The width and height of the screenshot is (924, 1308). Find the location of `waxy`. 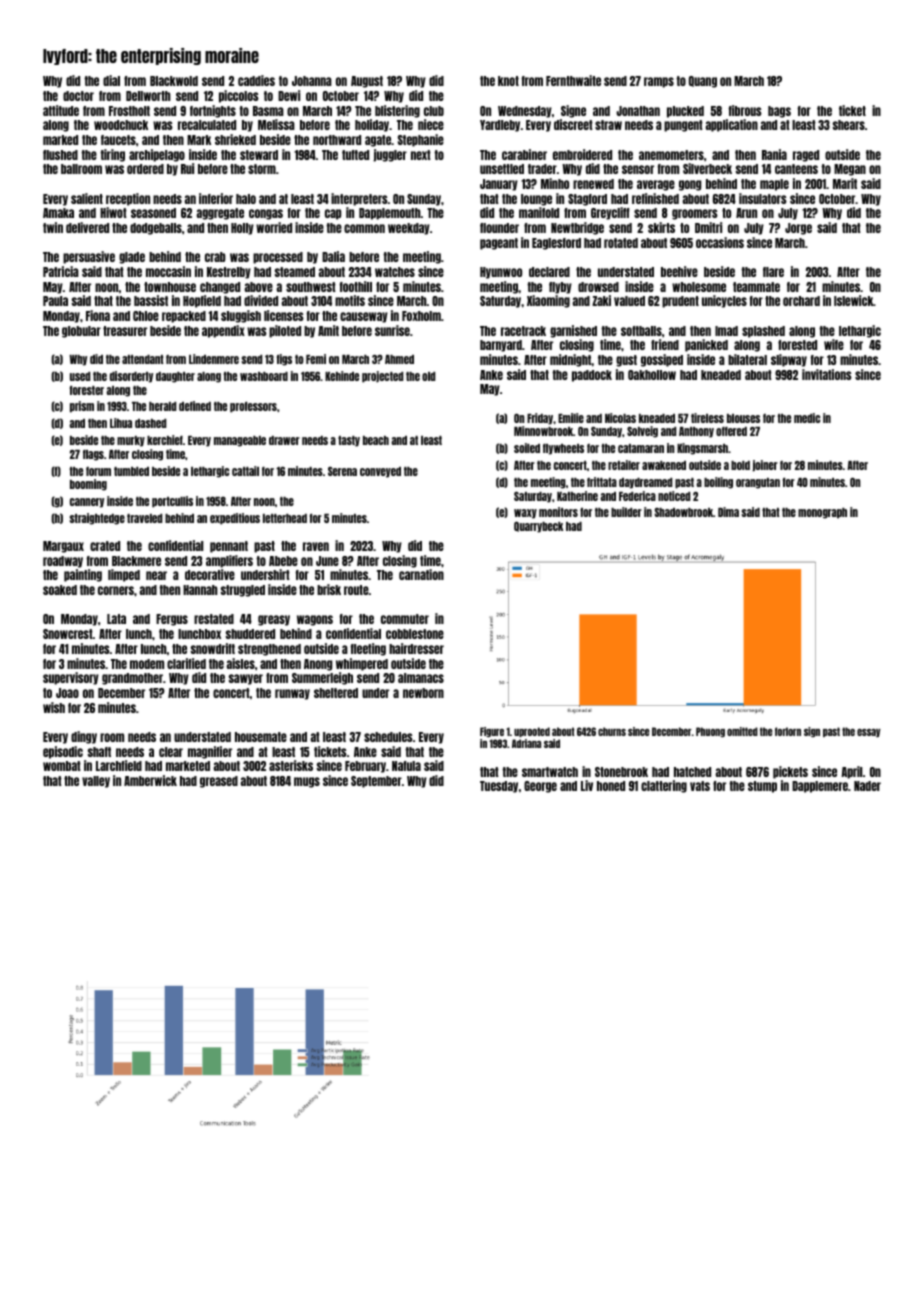

waxy is located at coordinates (525, 514).
